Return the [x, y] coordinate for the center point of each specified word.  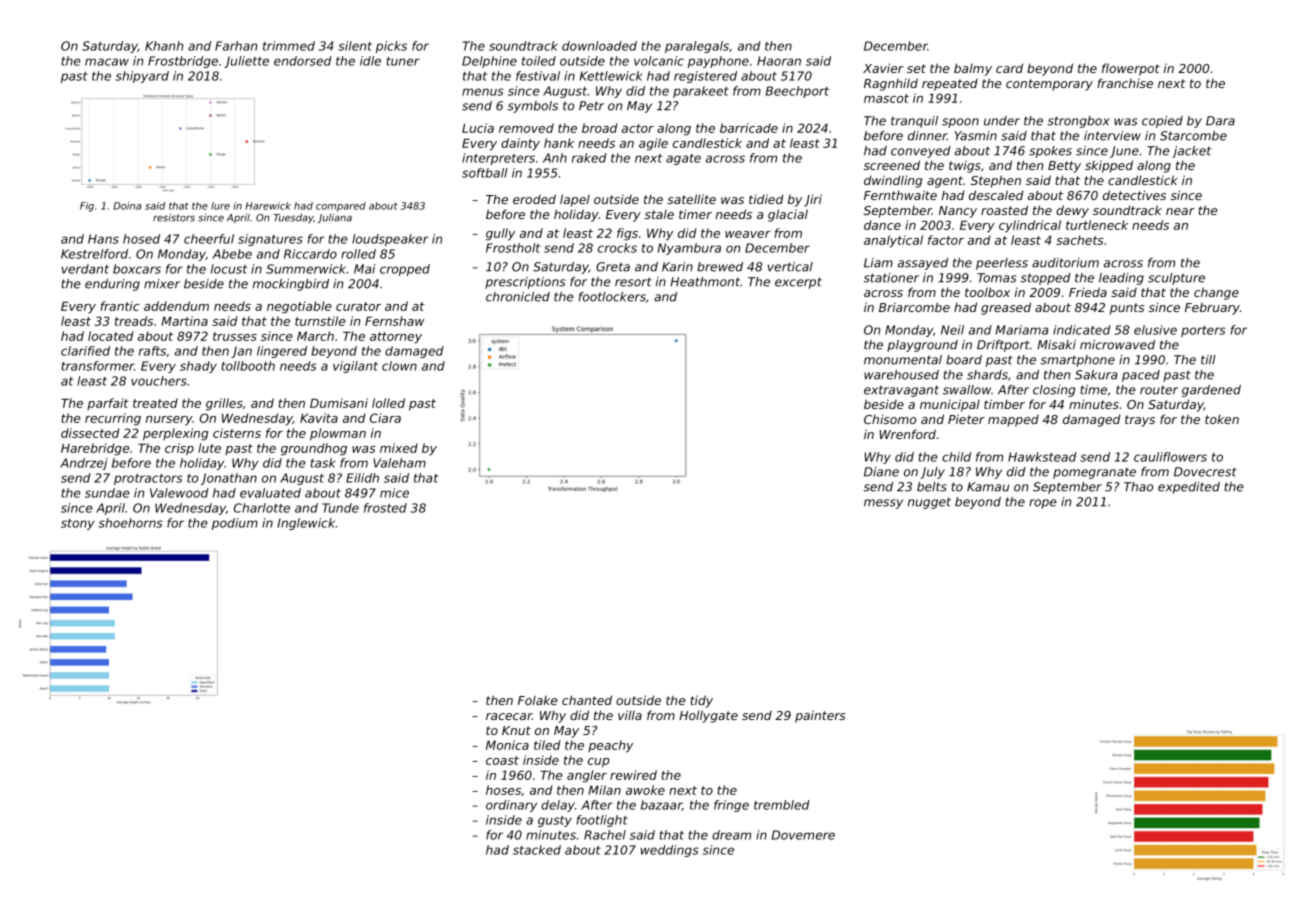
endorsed [303, 61]
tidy [701, 701]
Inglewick [306, 524]
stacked [537, 850]
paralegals [697, 47]
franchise [1125, 83]
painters [820, 716]
